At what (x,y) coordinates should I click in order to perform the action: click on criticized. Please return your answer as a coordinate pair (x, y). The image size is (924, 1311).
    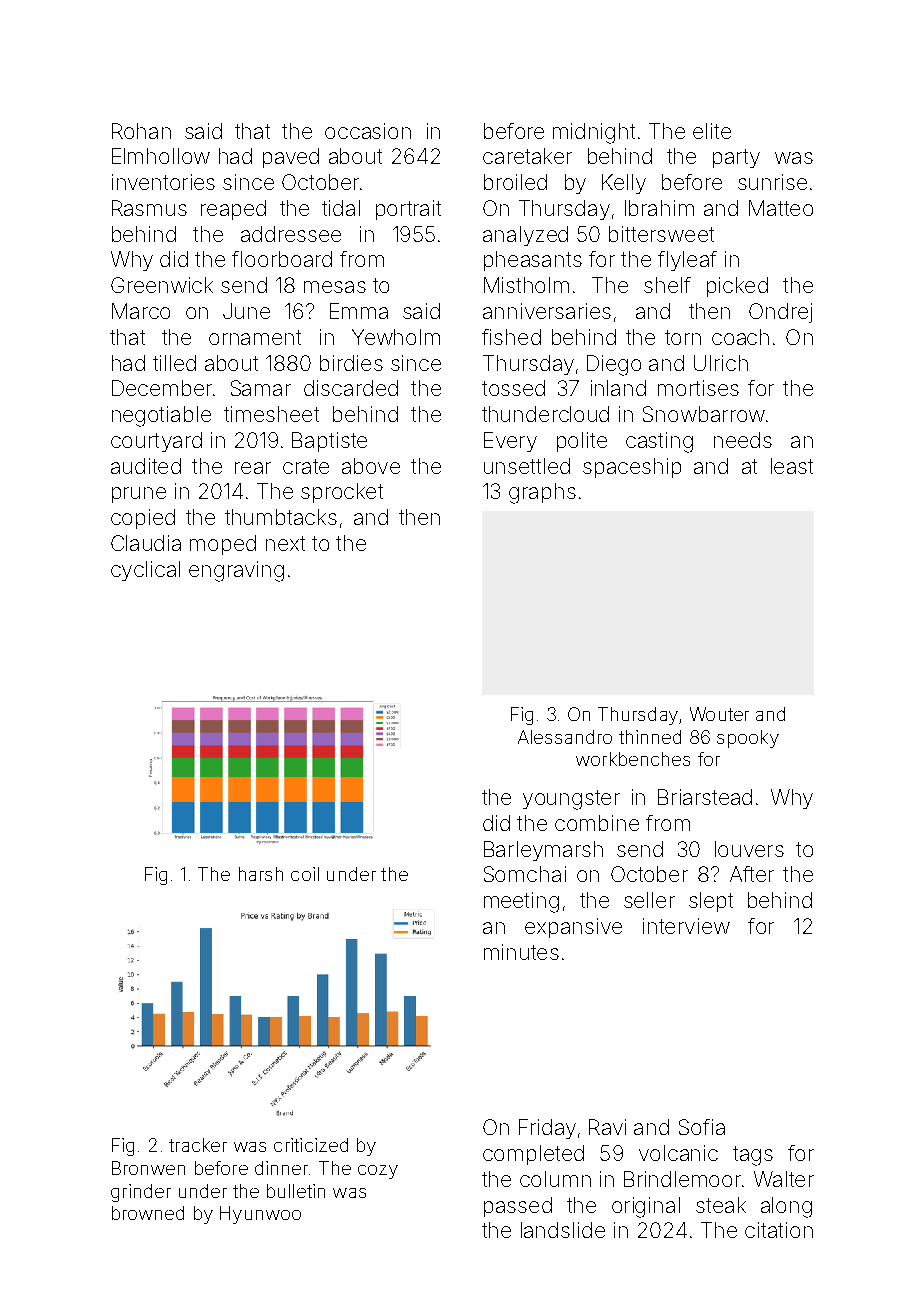
    Looking at the image, I should click on (311, 1145).
